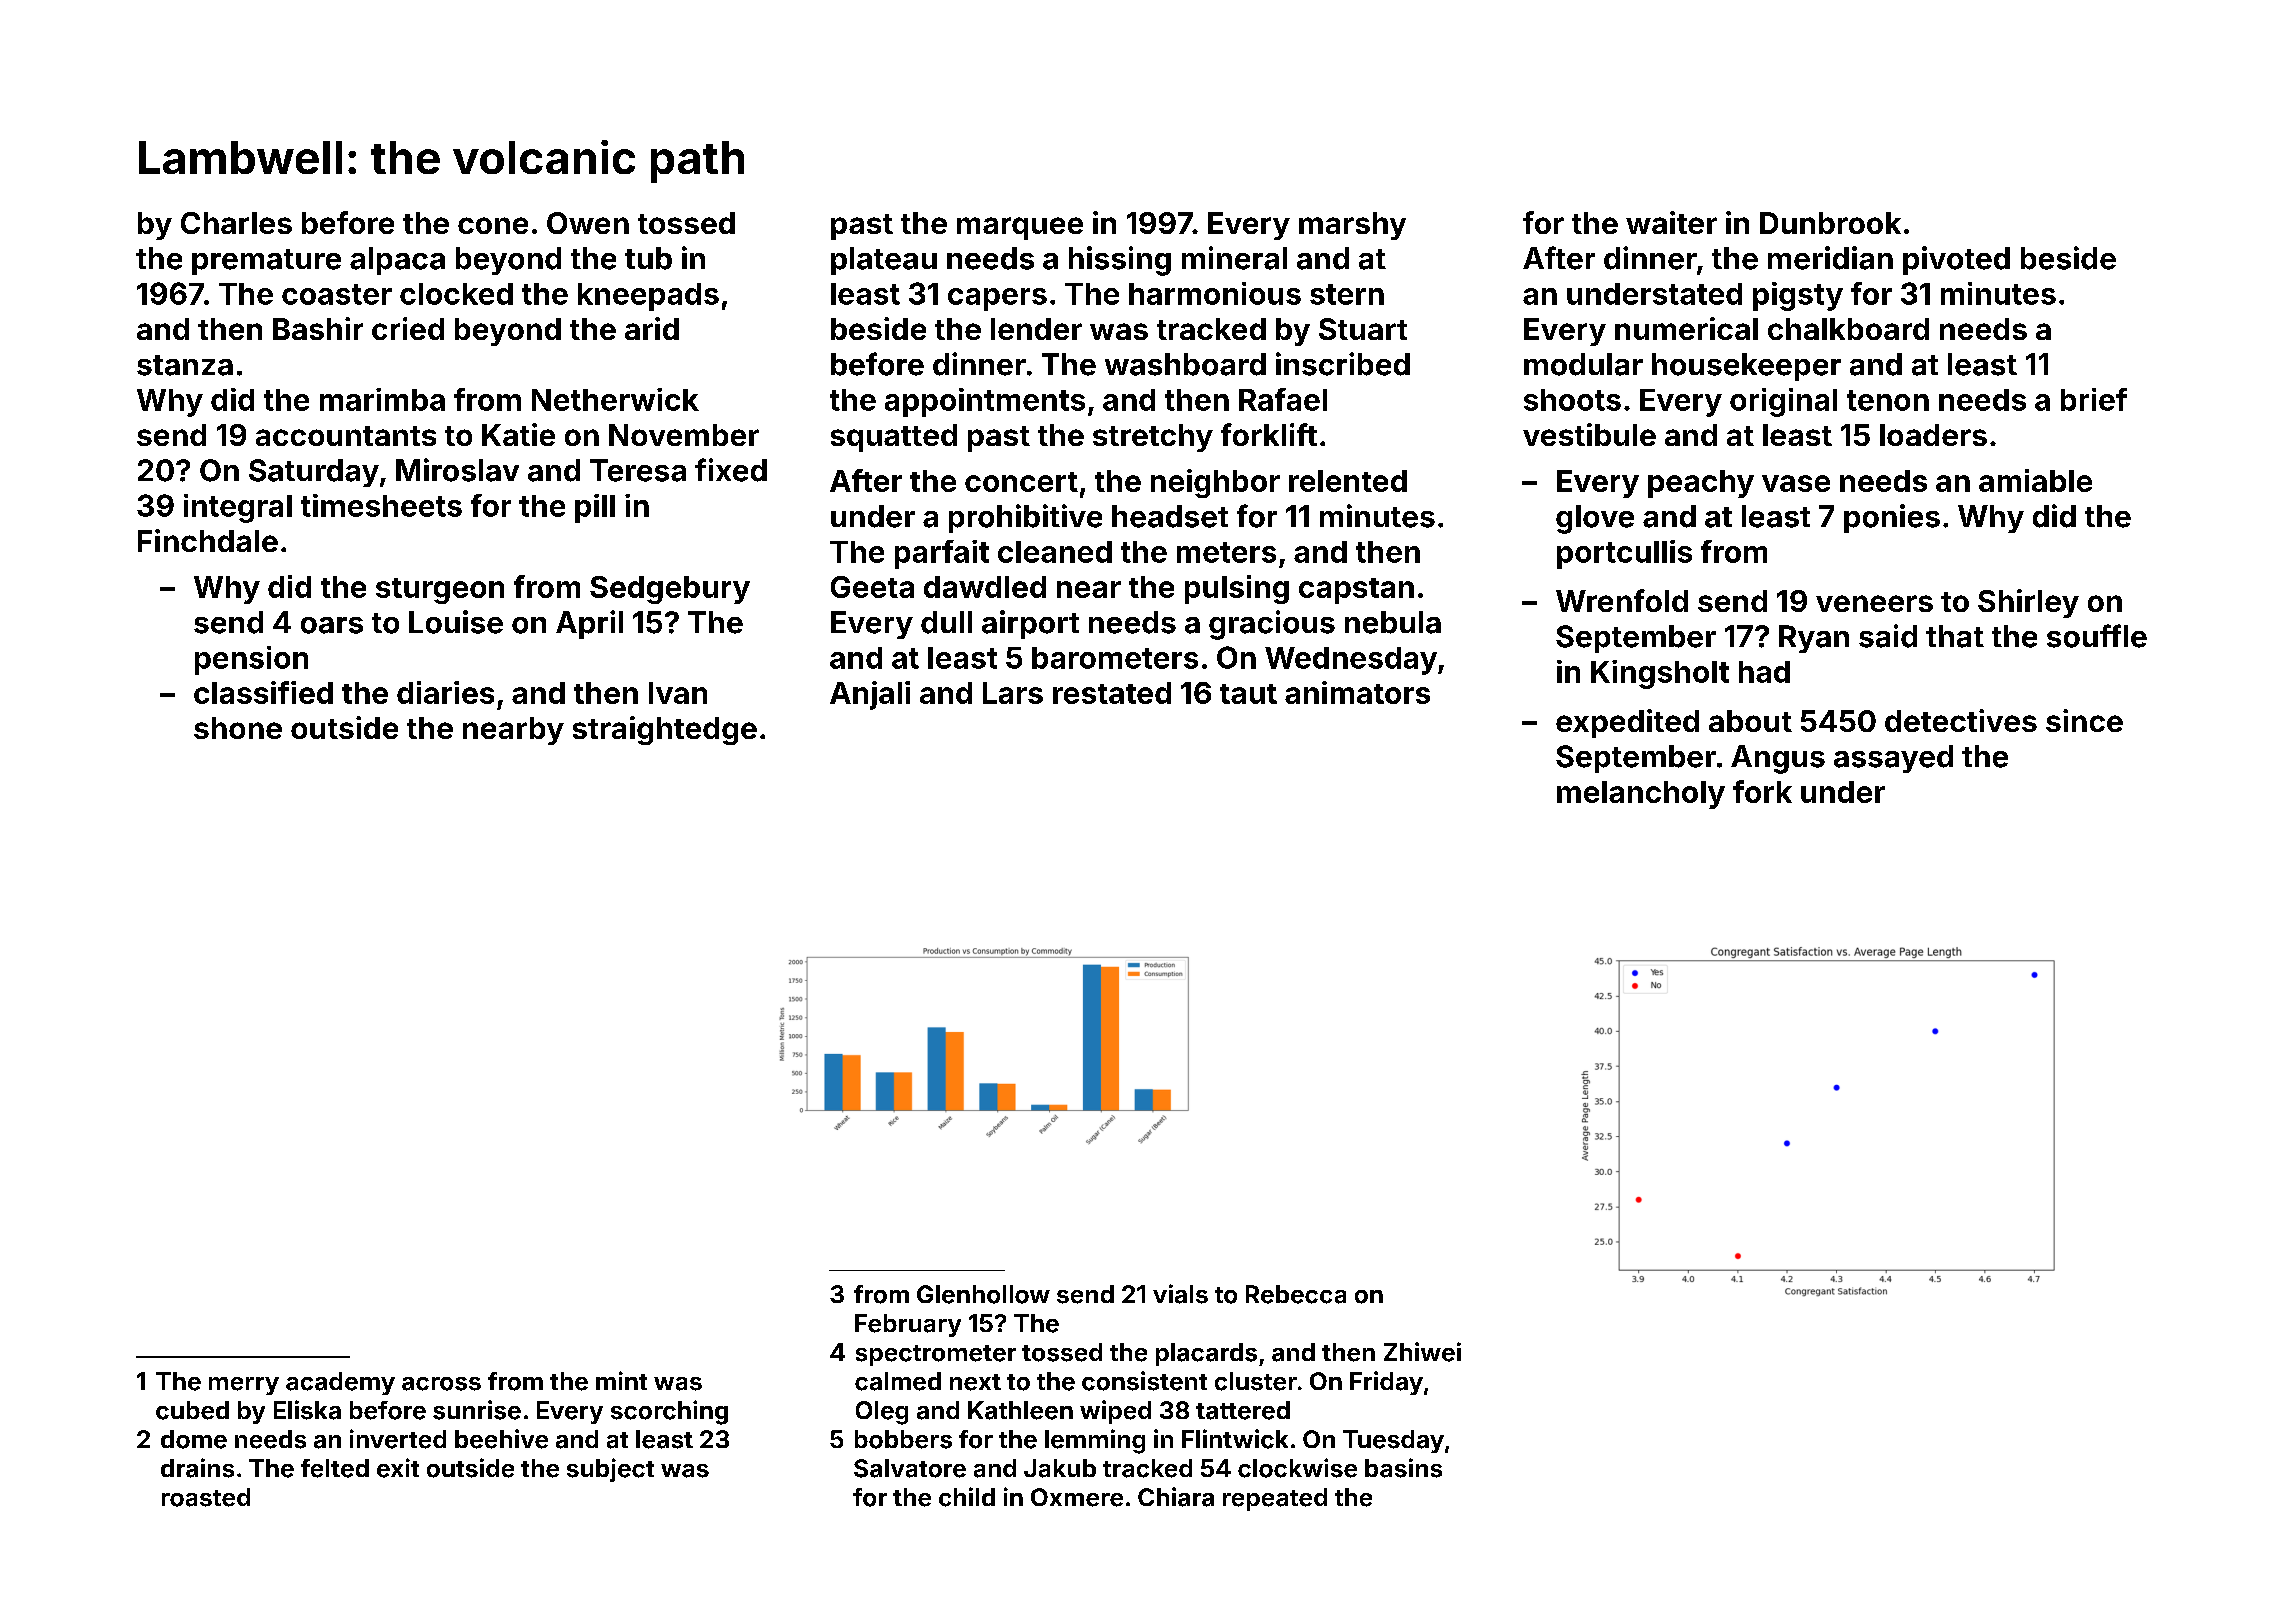 This screenshot has height=1620, width=2292. I want to click on basins, so click(1403, 1468).
